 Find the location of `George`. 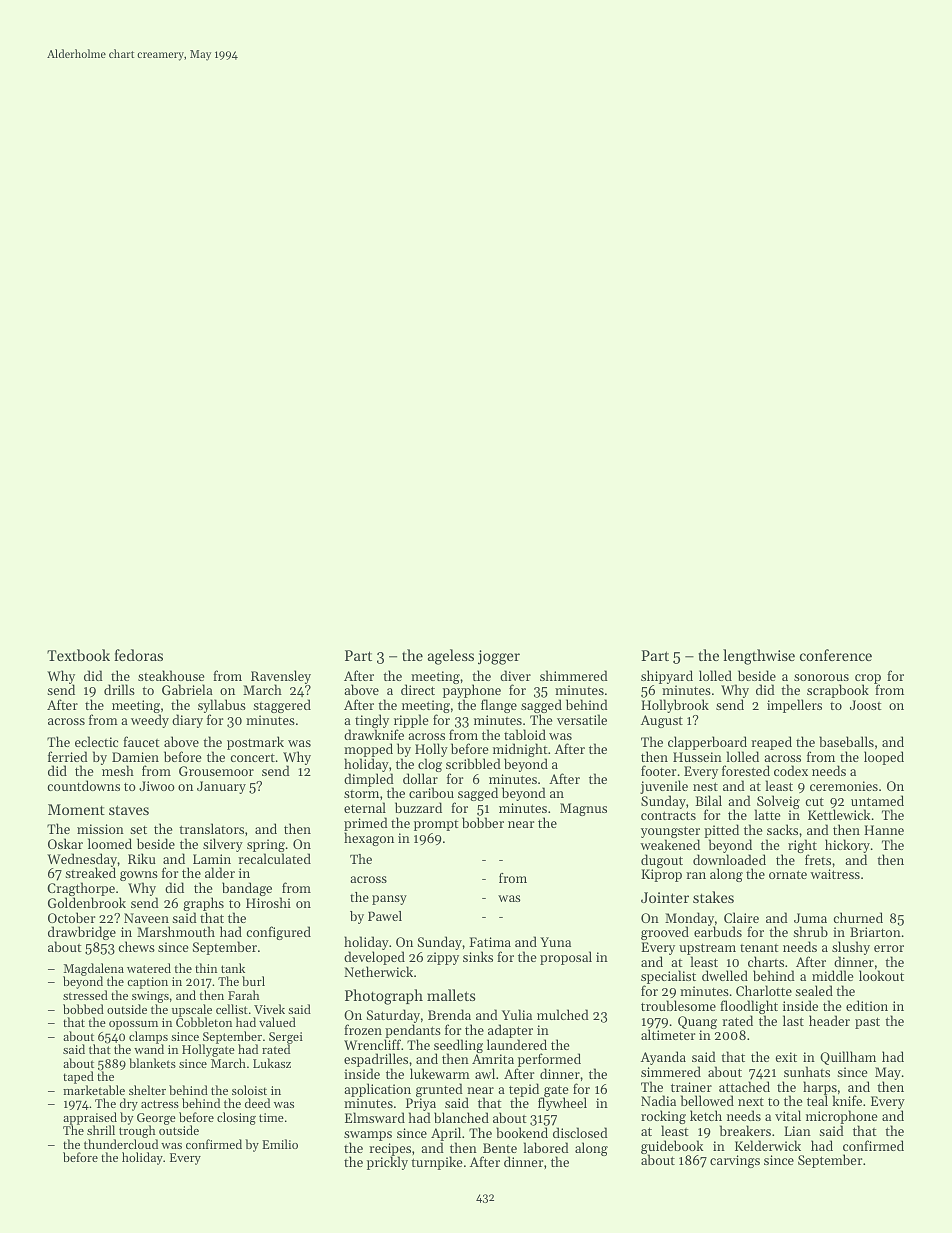

George is located at coordinates (156, 1119).
